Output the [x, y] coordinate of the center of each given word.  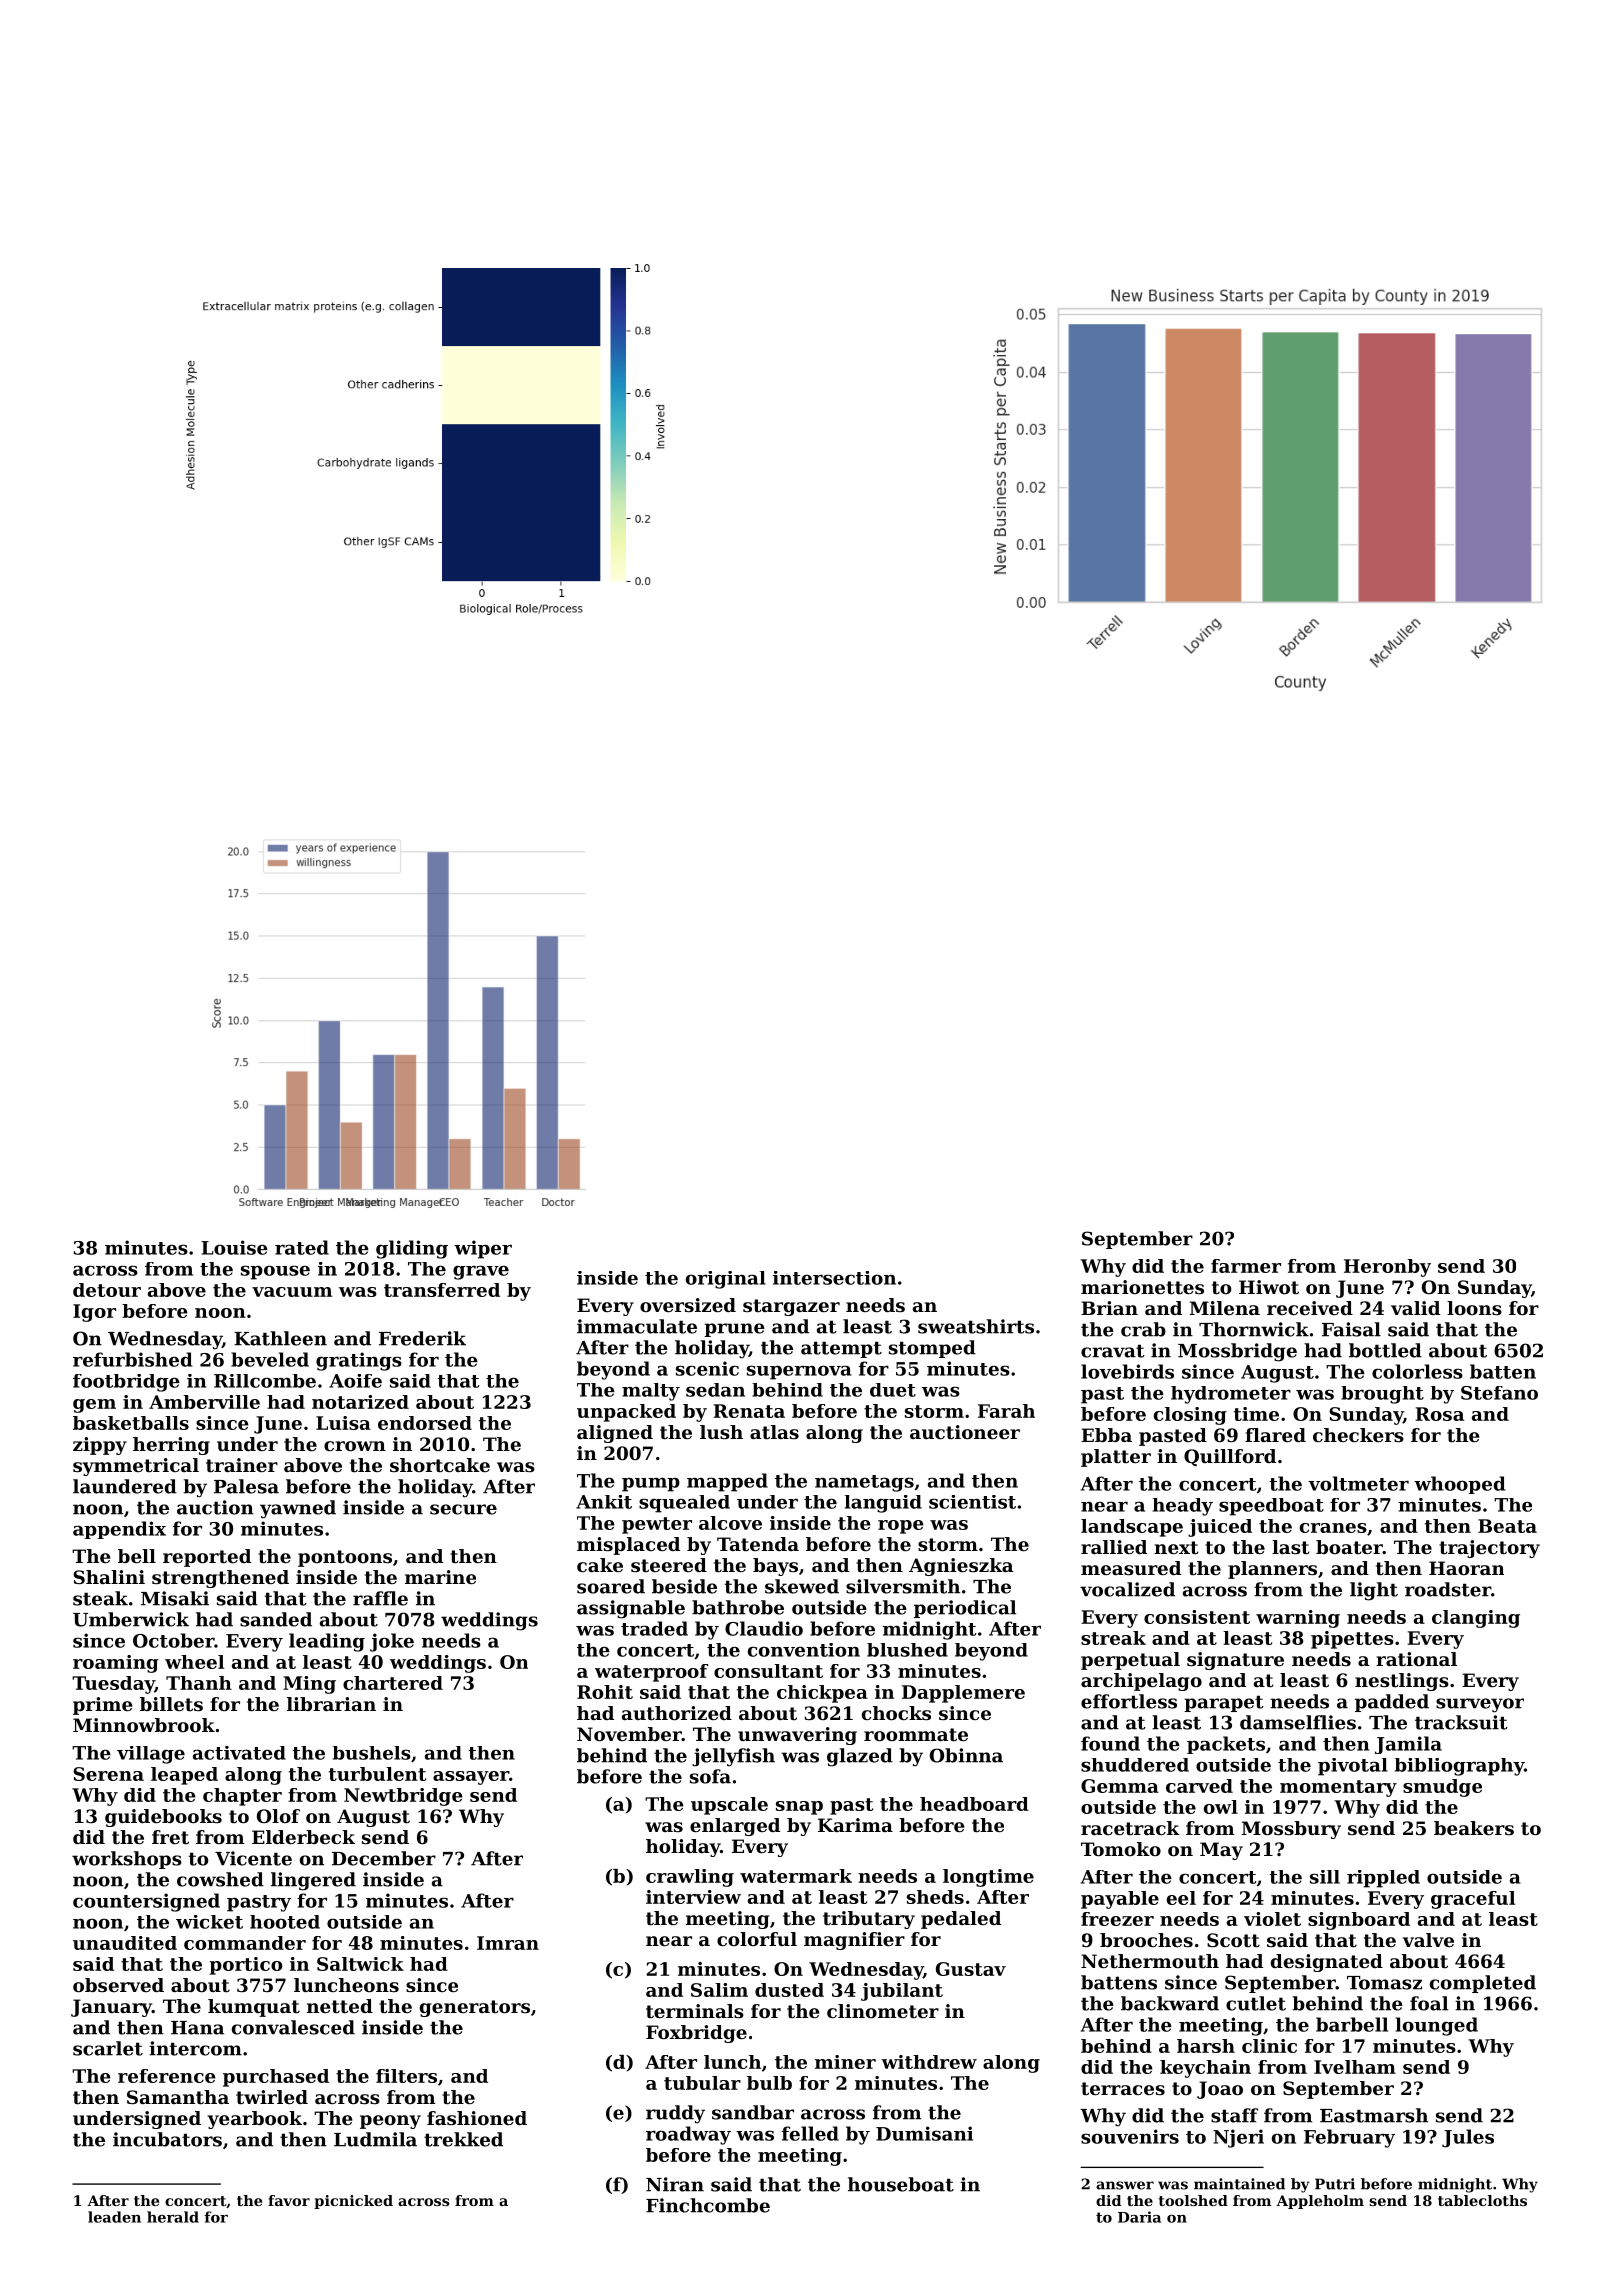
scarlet [108, 2048]
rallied [1114, 1547]
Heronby [1387, 1268]
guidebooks [163, 1818]
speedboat [1271, 1507]
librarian [331, 1704]
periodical [965, 1609]
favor [289, 2200]
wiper [483, 1249]
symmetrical [136, 1467]
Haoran [1466, 1568]
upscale [729, 1806]
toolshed [1193, 2200]
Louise [234, 1247]
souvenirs [1130, 2136]
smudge [1442, 1788]
